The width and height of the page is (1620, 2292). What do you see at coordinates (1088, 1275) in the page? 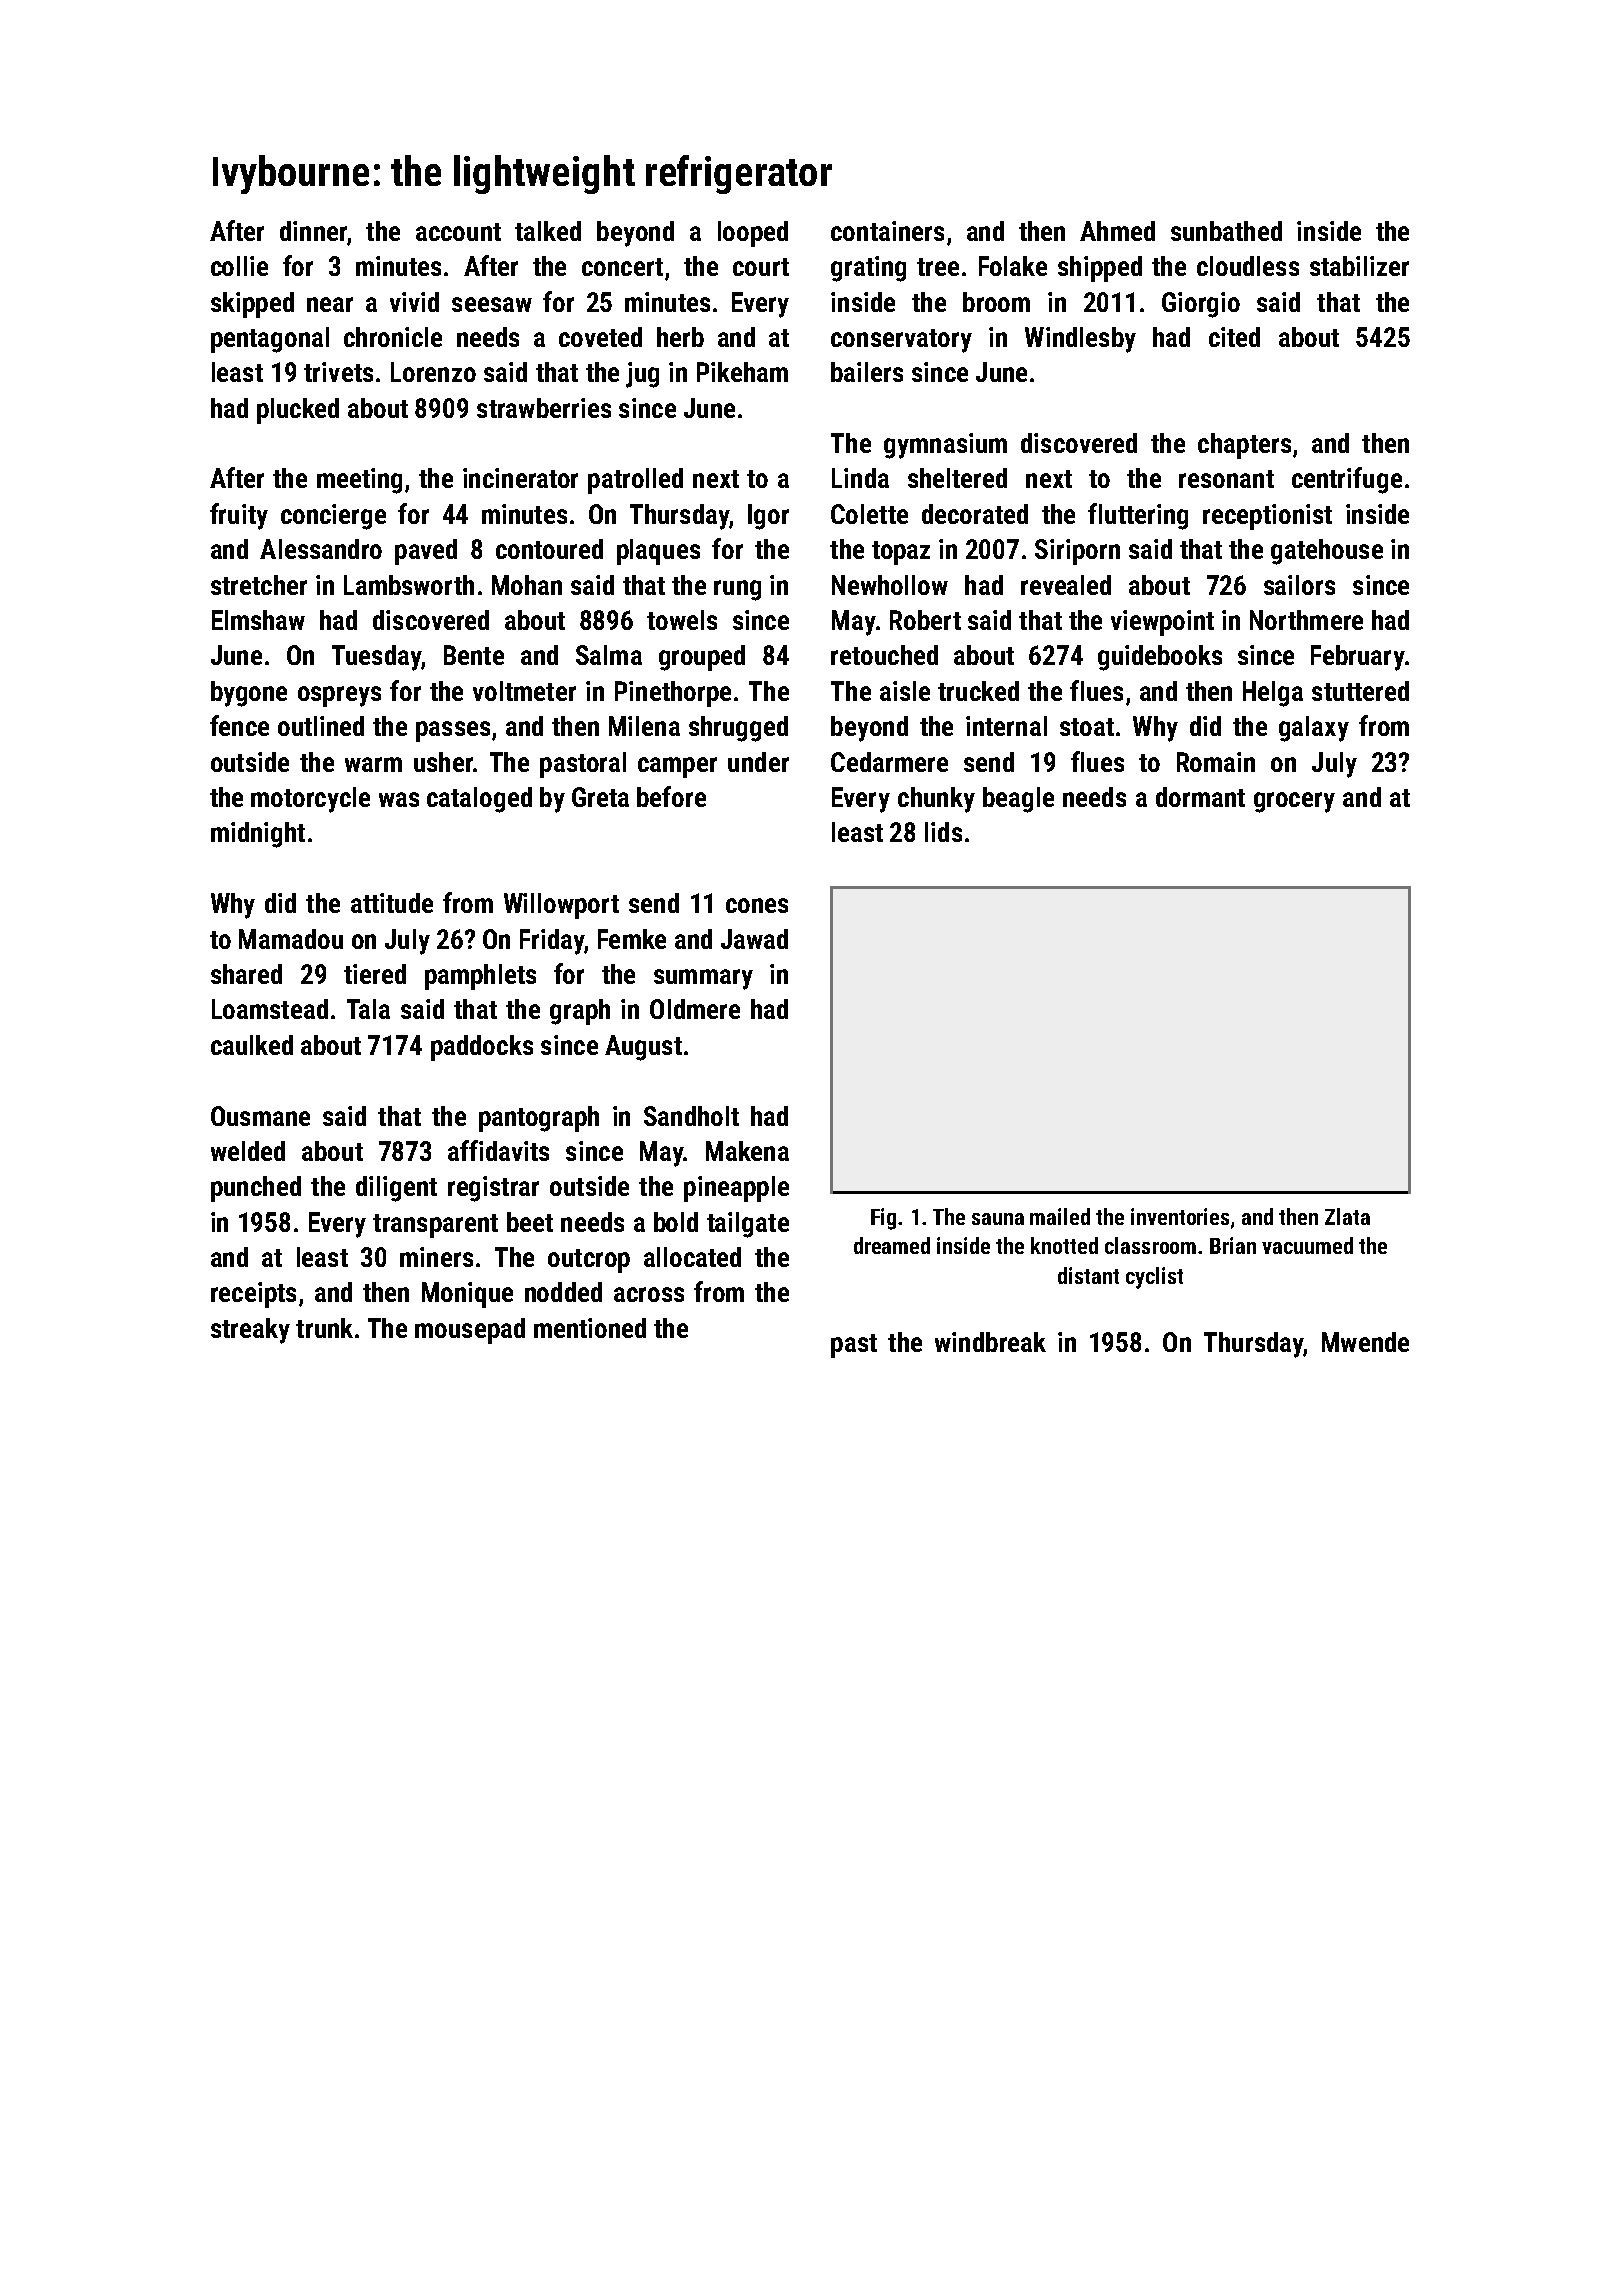
I see `distant` at bounding box center [1088, 1275].
